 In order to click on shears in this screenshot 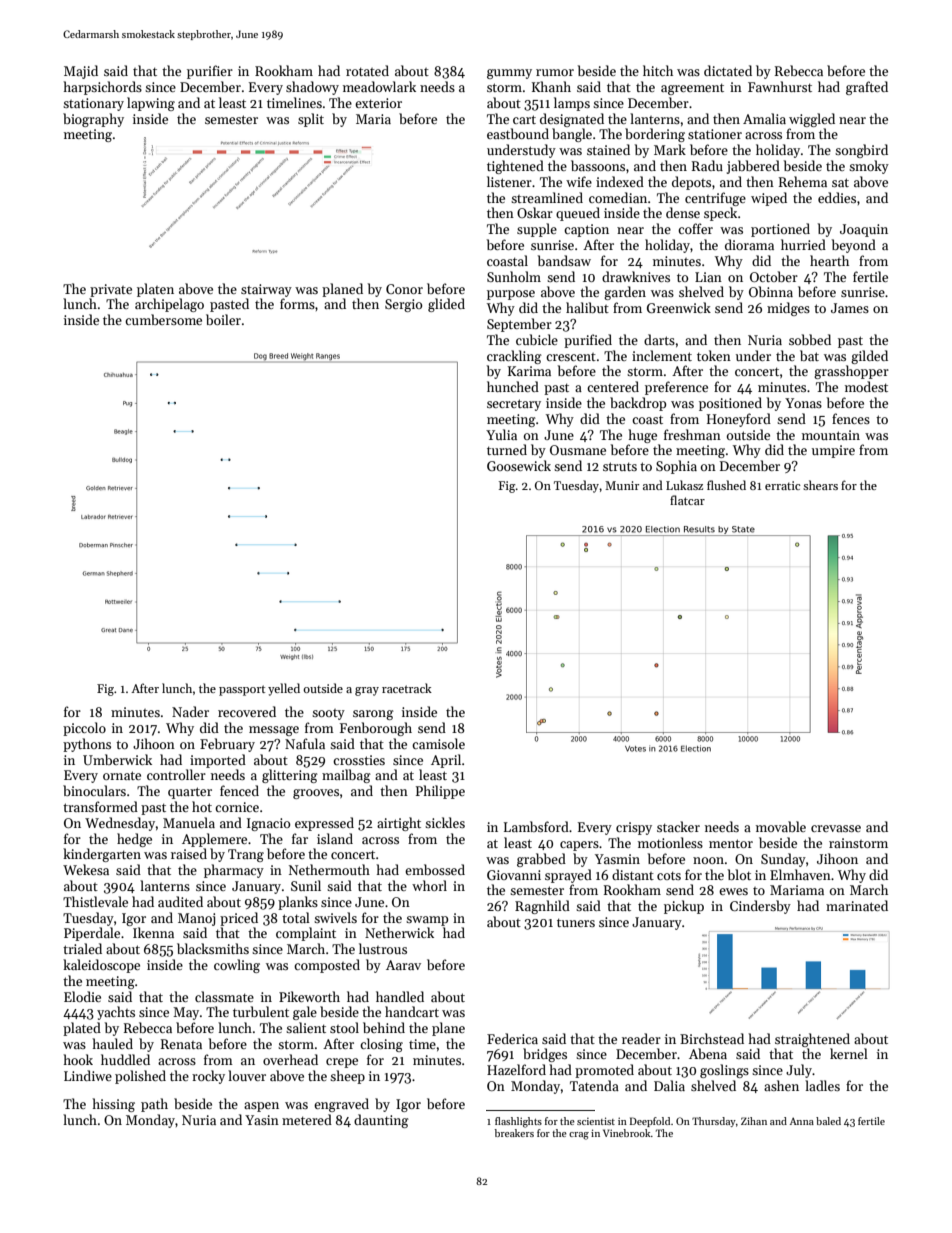, I will do `click(820, 485)`.
